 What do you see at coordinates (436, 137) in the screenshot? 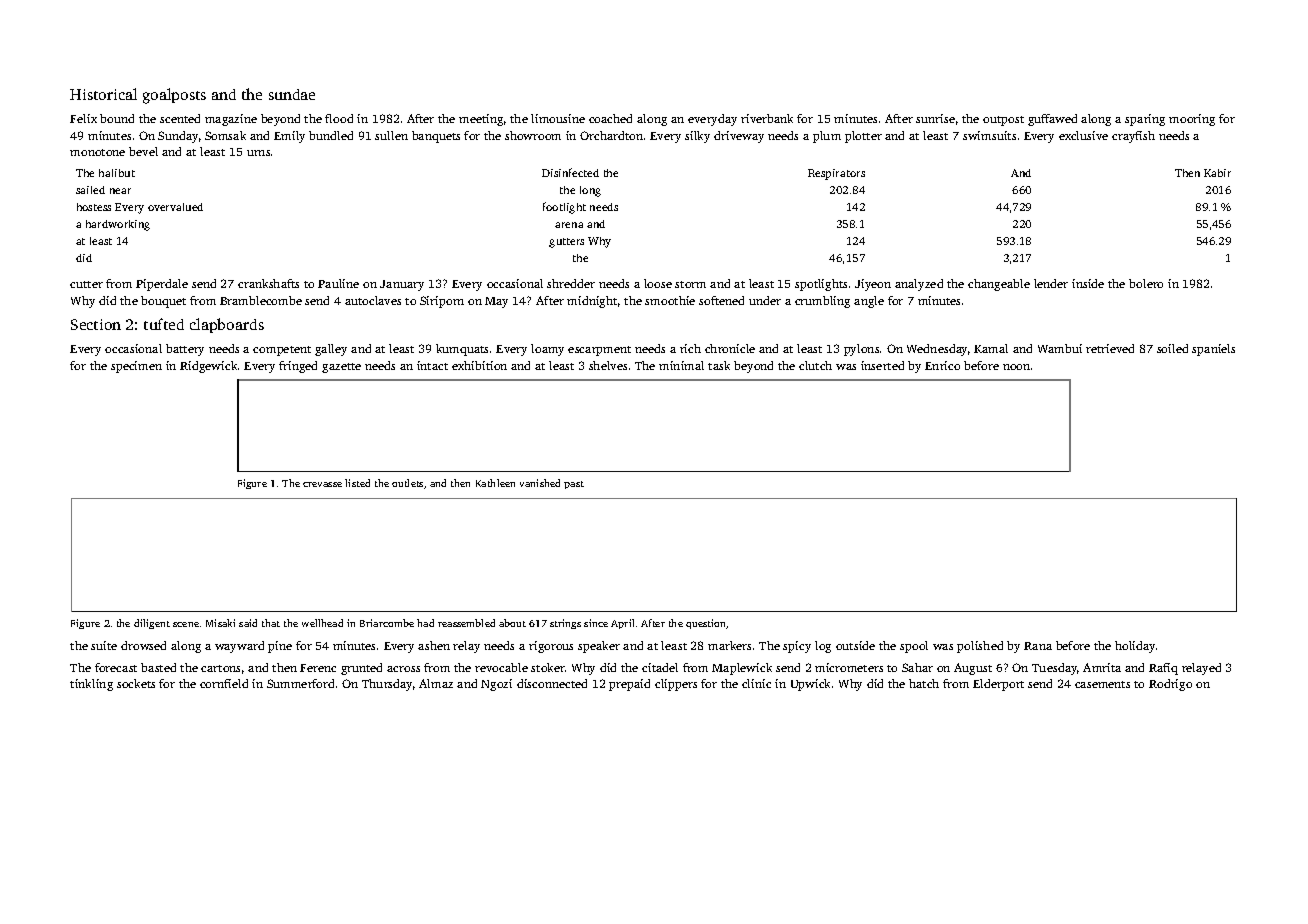
I see `banquets` at bounding box center [436, 137].
